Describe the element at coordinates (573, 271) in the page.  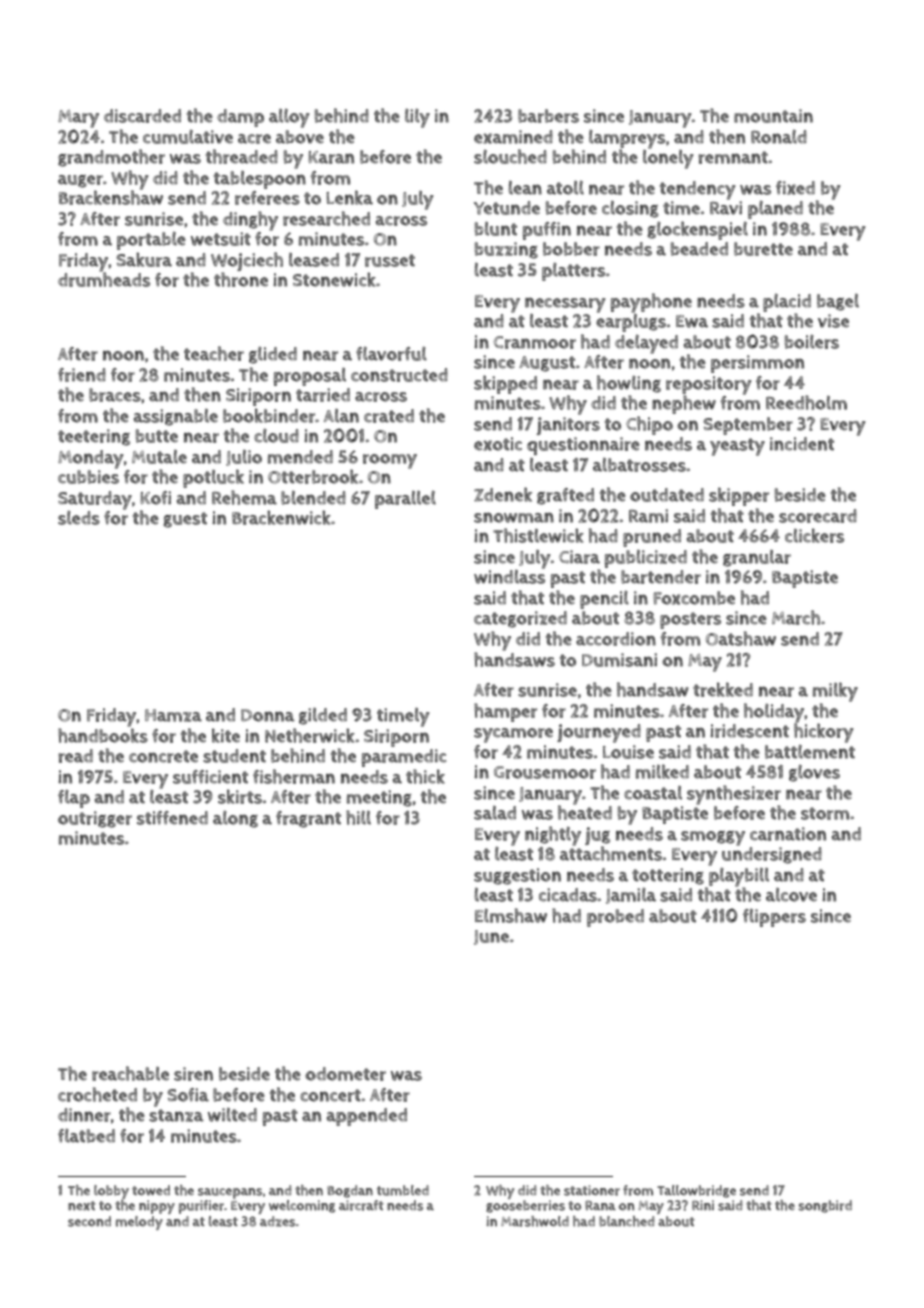
I see `platters` at that location.
